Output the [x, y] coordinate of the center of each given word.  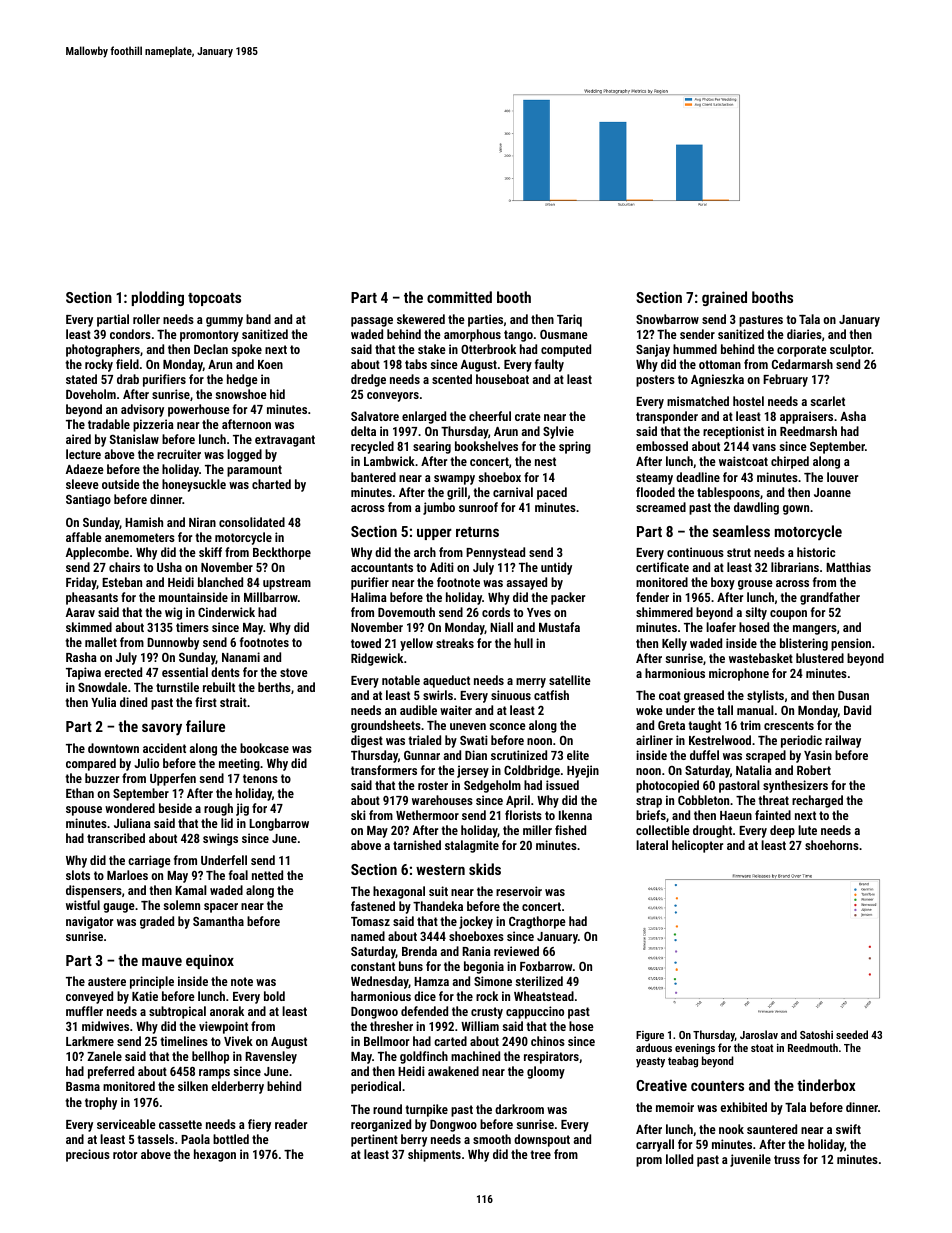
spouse [84, 811]
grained [724, 298]
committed [459, 297]
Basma [83, 1086]
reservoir [519, 891]
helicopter [697, 846]
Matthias [848, 567]
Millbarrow [271, 597]
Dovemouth [406, 612]
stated [81, 379]
